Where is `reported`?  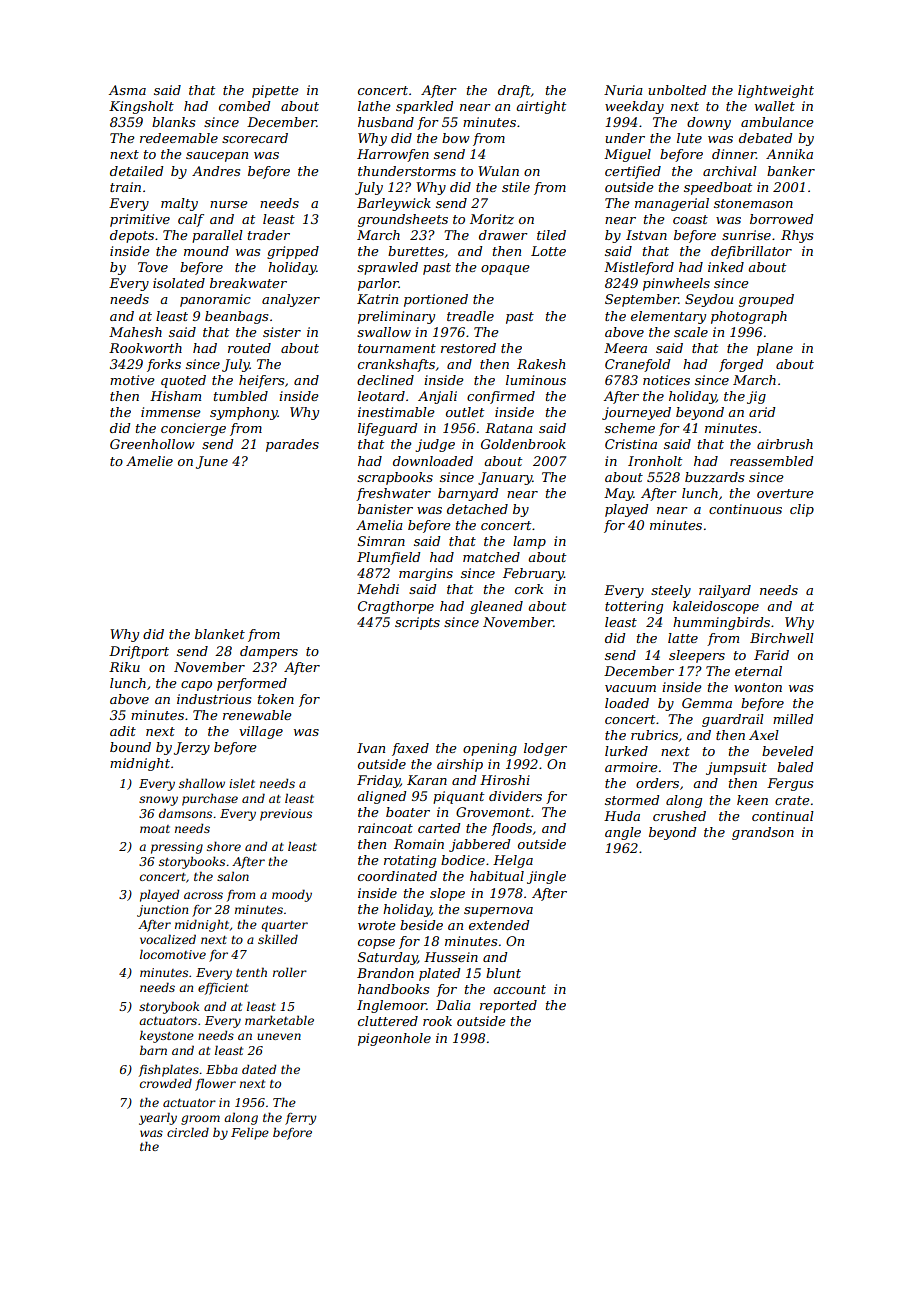
reported is located at coordinates (508, 1006).
